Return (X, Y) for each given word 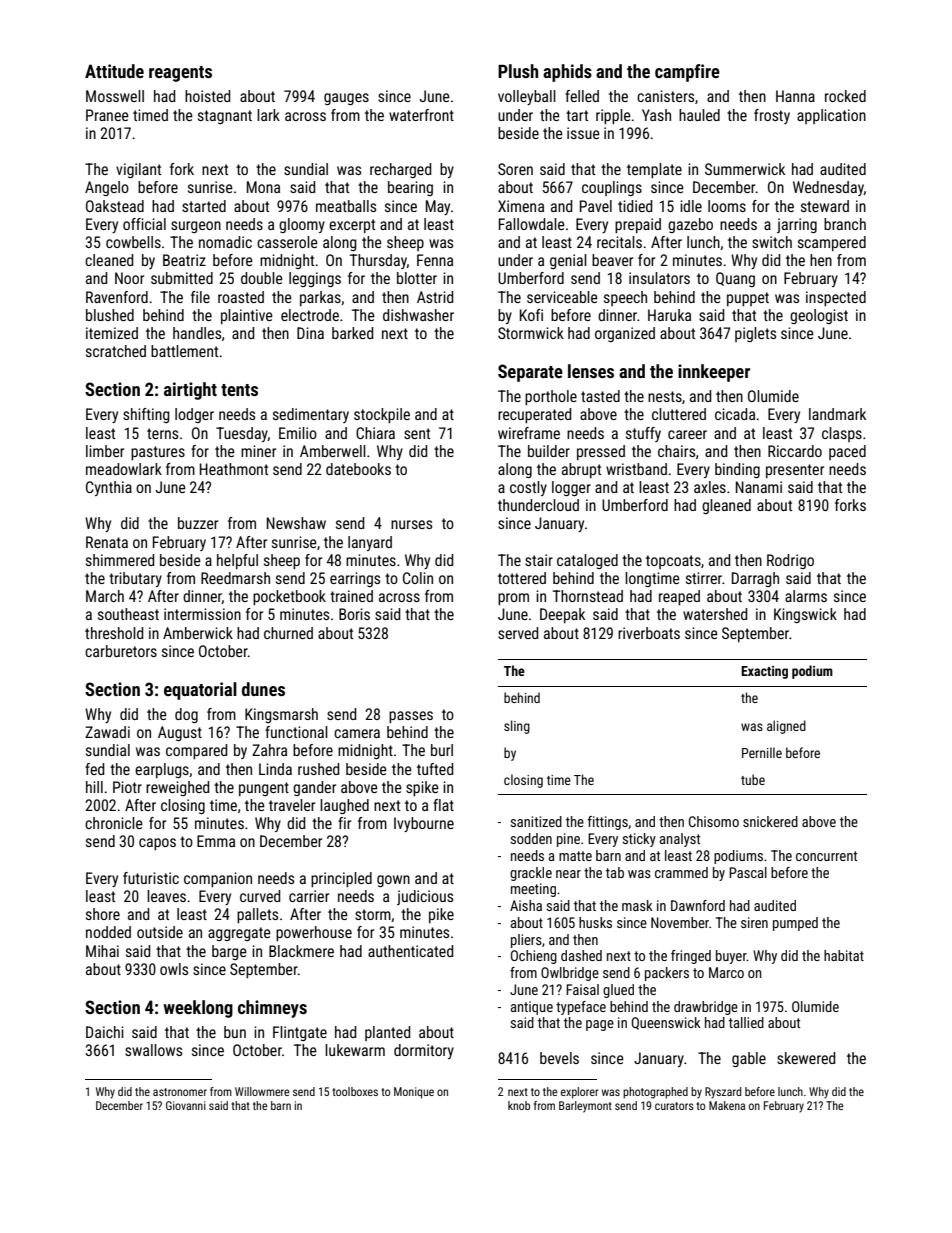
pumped (795, 924)
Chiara (375, 433)
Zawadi (107, 732)
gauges (346, 99)
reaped (679, 597)
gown (393, 881)
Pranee (107, 115)
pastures (158, 453)
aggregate (239, 934)
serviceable (562, 297)
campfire (687, 73)
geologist (819, 316)
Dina (310, 333)
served (518, 633)
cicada (735, 414)
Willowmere (262, 1091)
